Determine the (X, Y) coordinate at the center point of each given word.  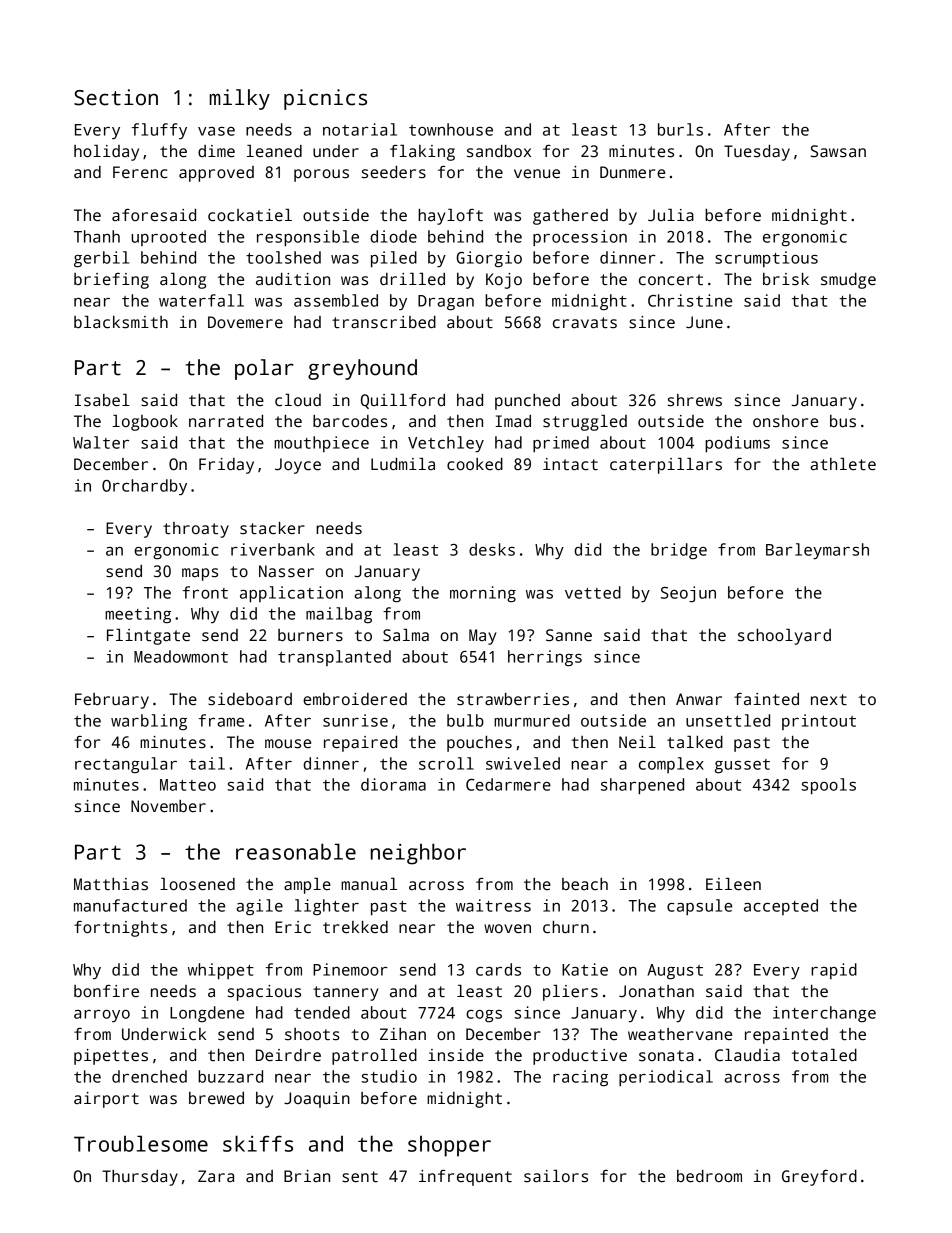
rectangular (126, 765)
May (482, 637)
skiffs (258, 1143)
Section (116, 97)
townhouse (451, 129)
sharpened (642, 786)
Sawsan (838, 151)
